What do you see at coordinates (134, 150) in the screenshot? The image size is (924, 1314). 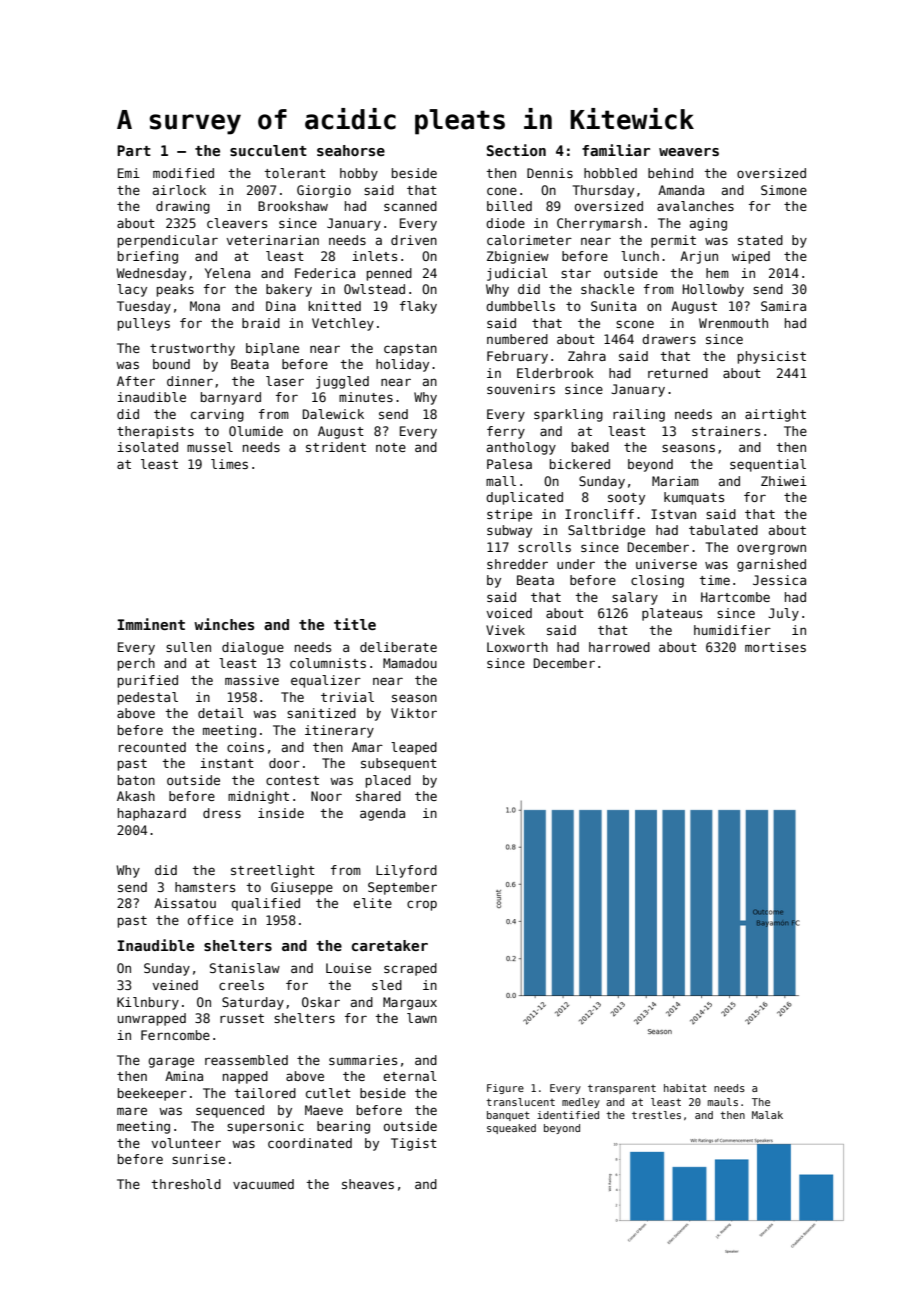 I see `Part` at bounding box center [134, 150].
